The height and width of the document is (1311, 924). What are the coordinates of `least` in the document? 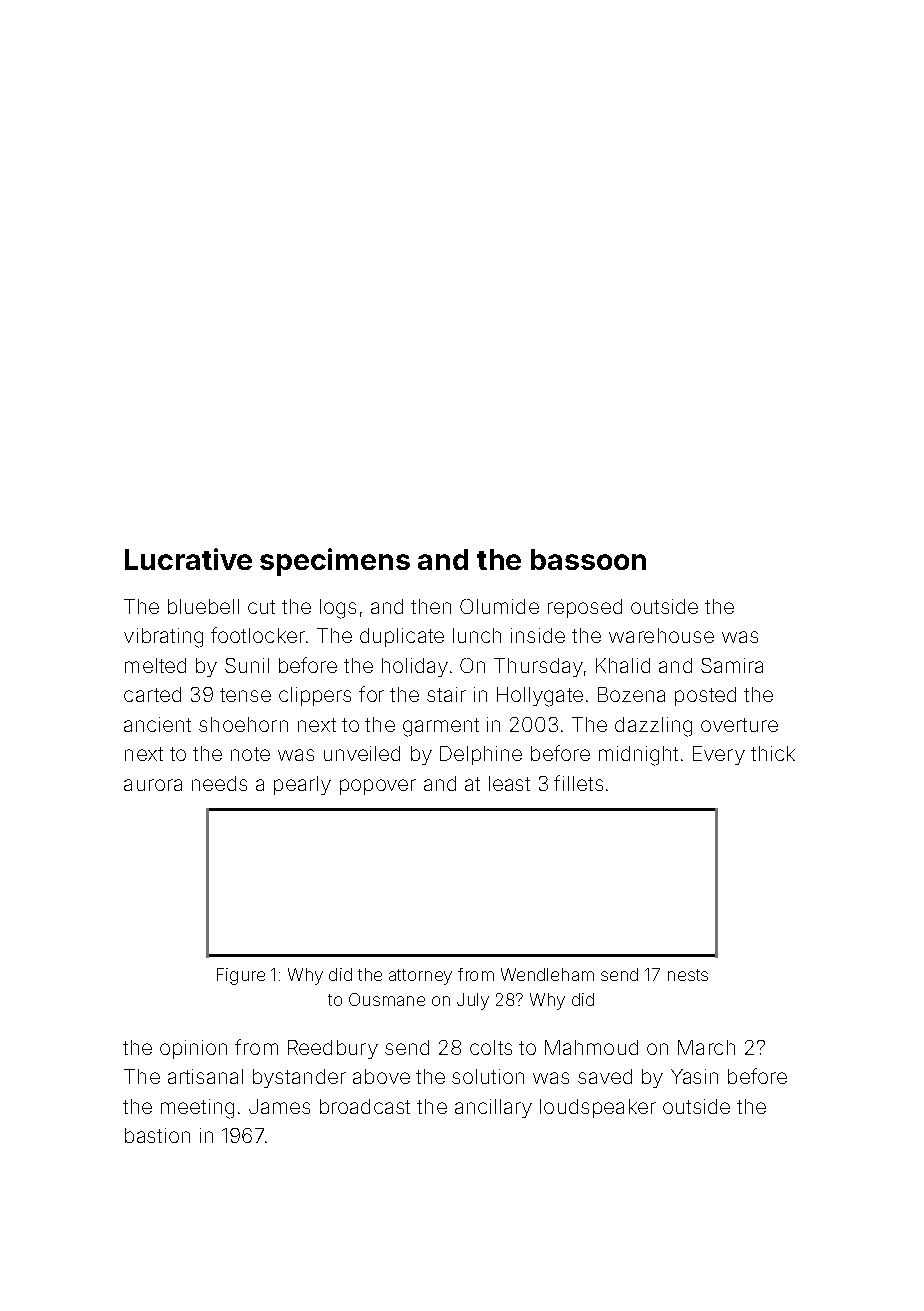 It's located at (509, 783).
